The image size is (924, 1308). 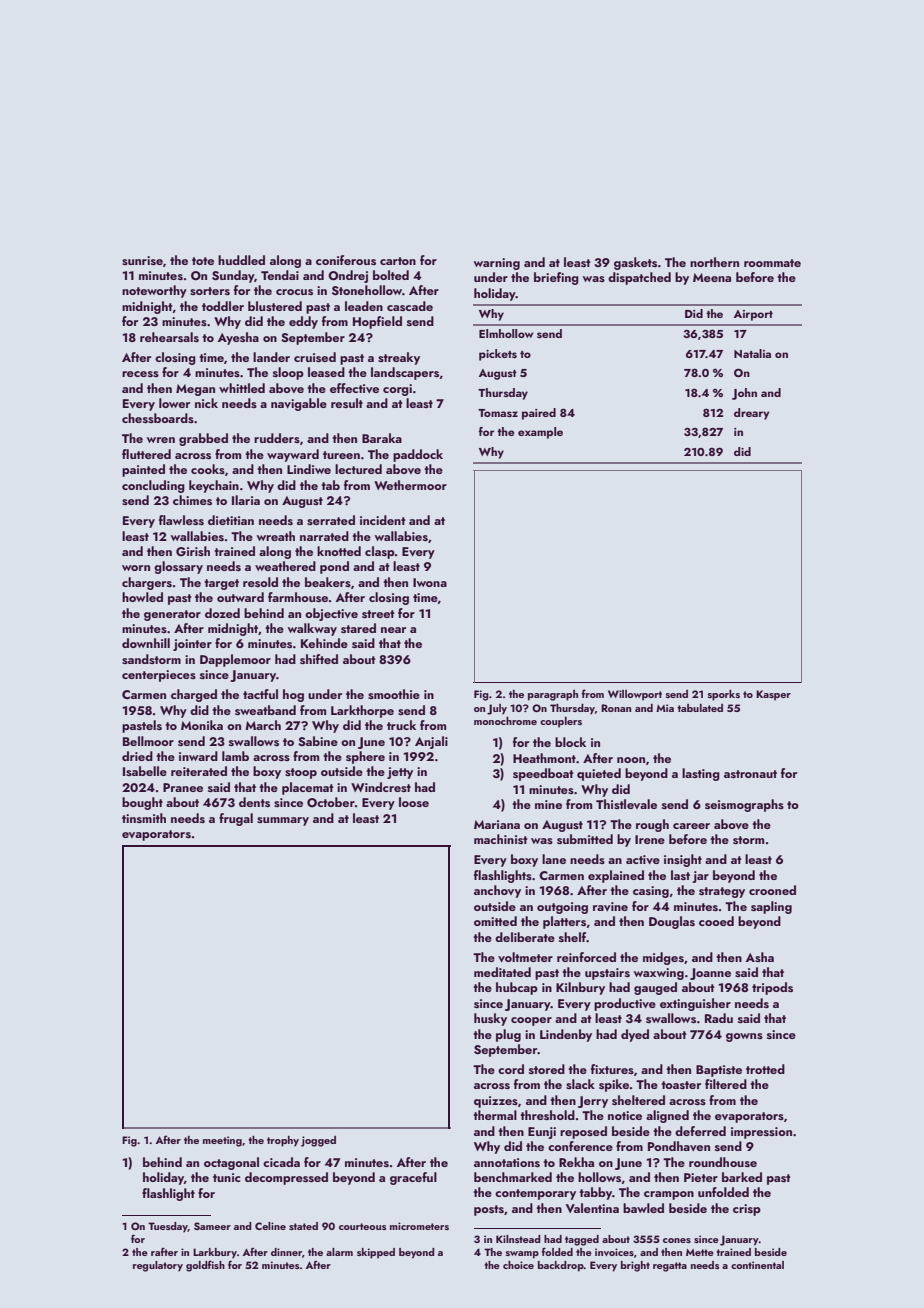 I want to click on Iwona, so click(x=430, y=582).
